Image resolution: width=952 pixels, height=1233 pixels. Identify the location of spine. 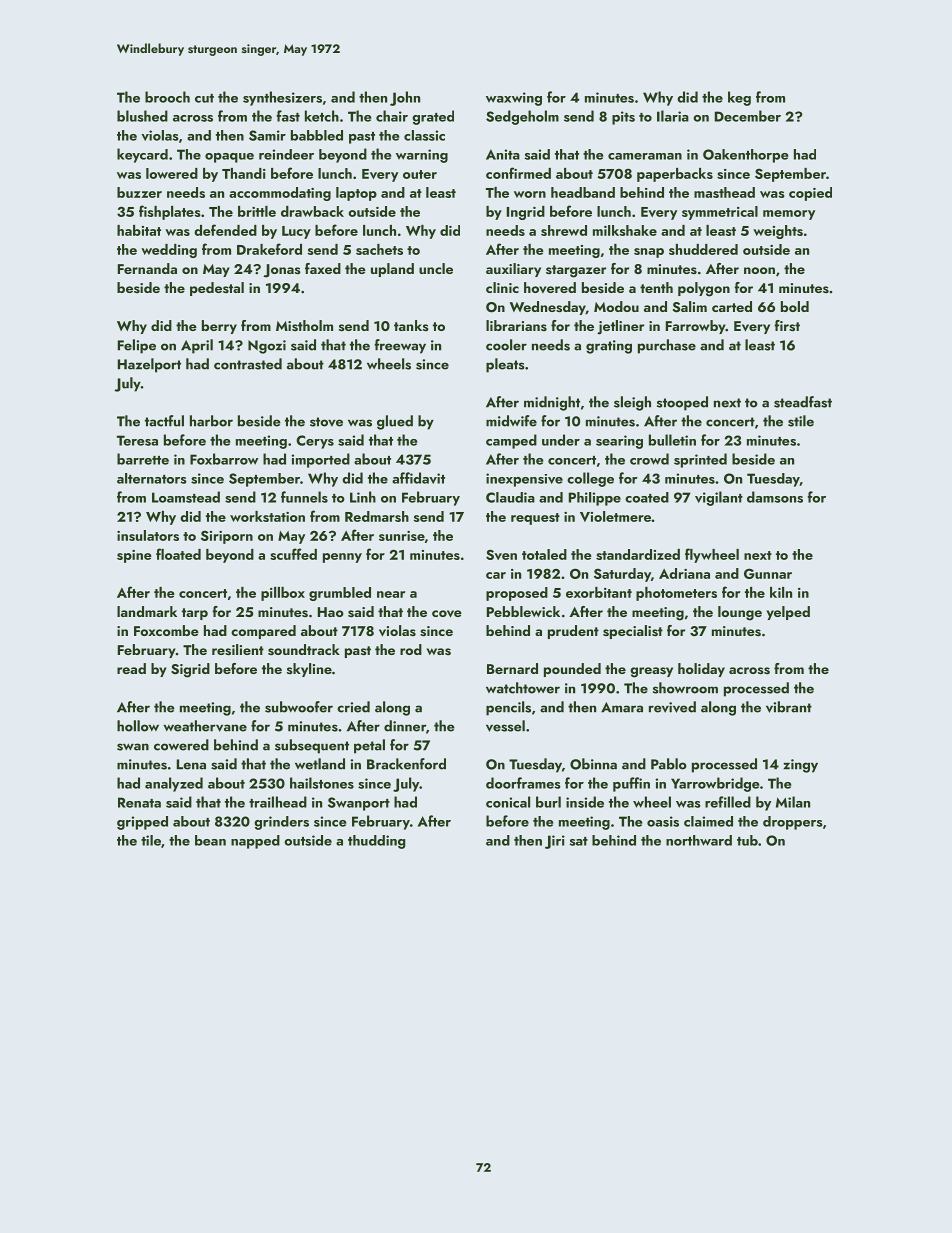
(134, 556).
